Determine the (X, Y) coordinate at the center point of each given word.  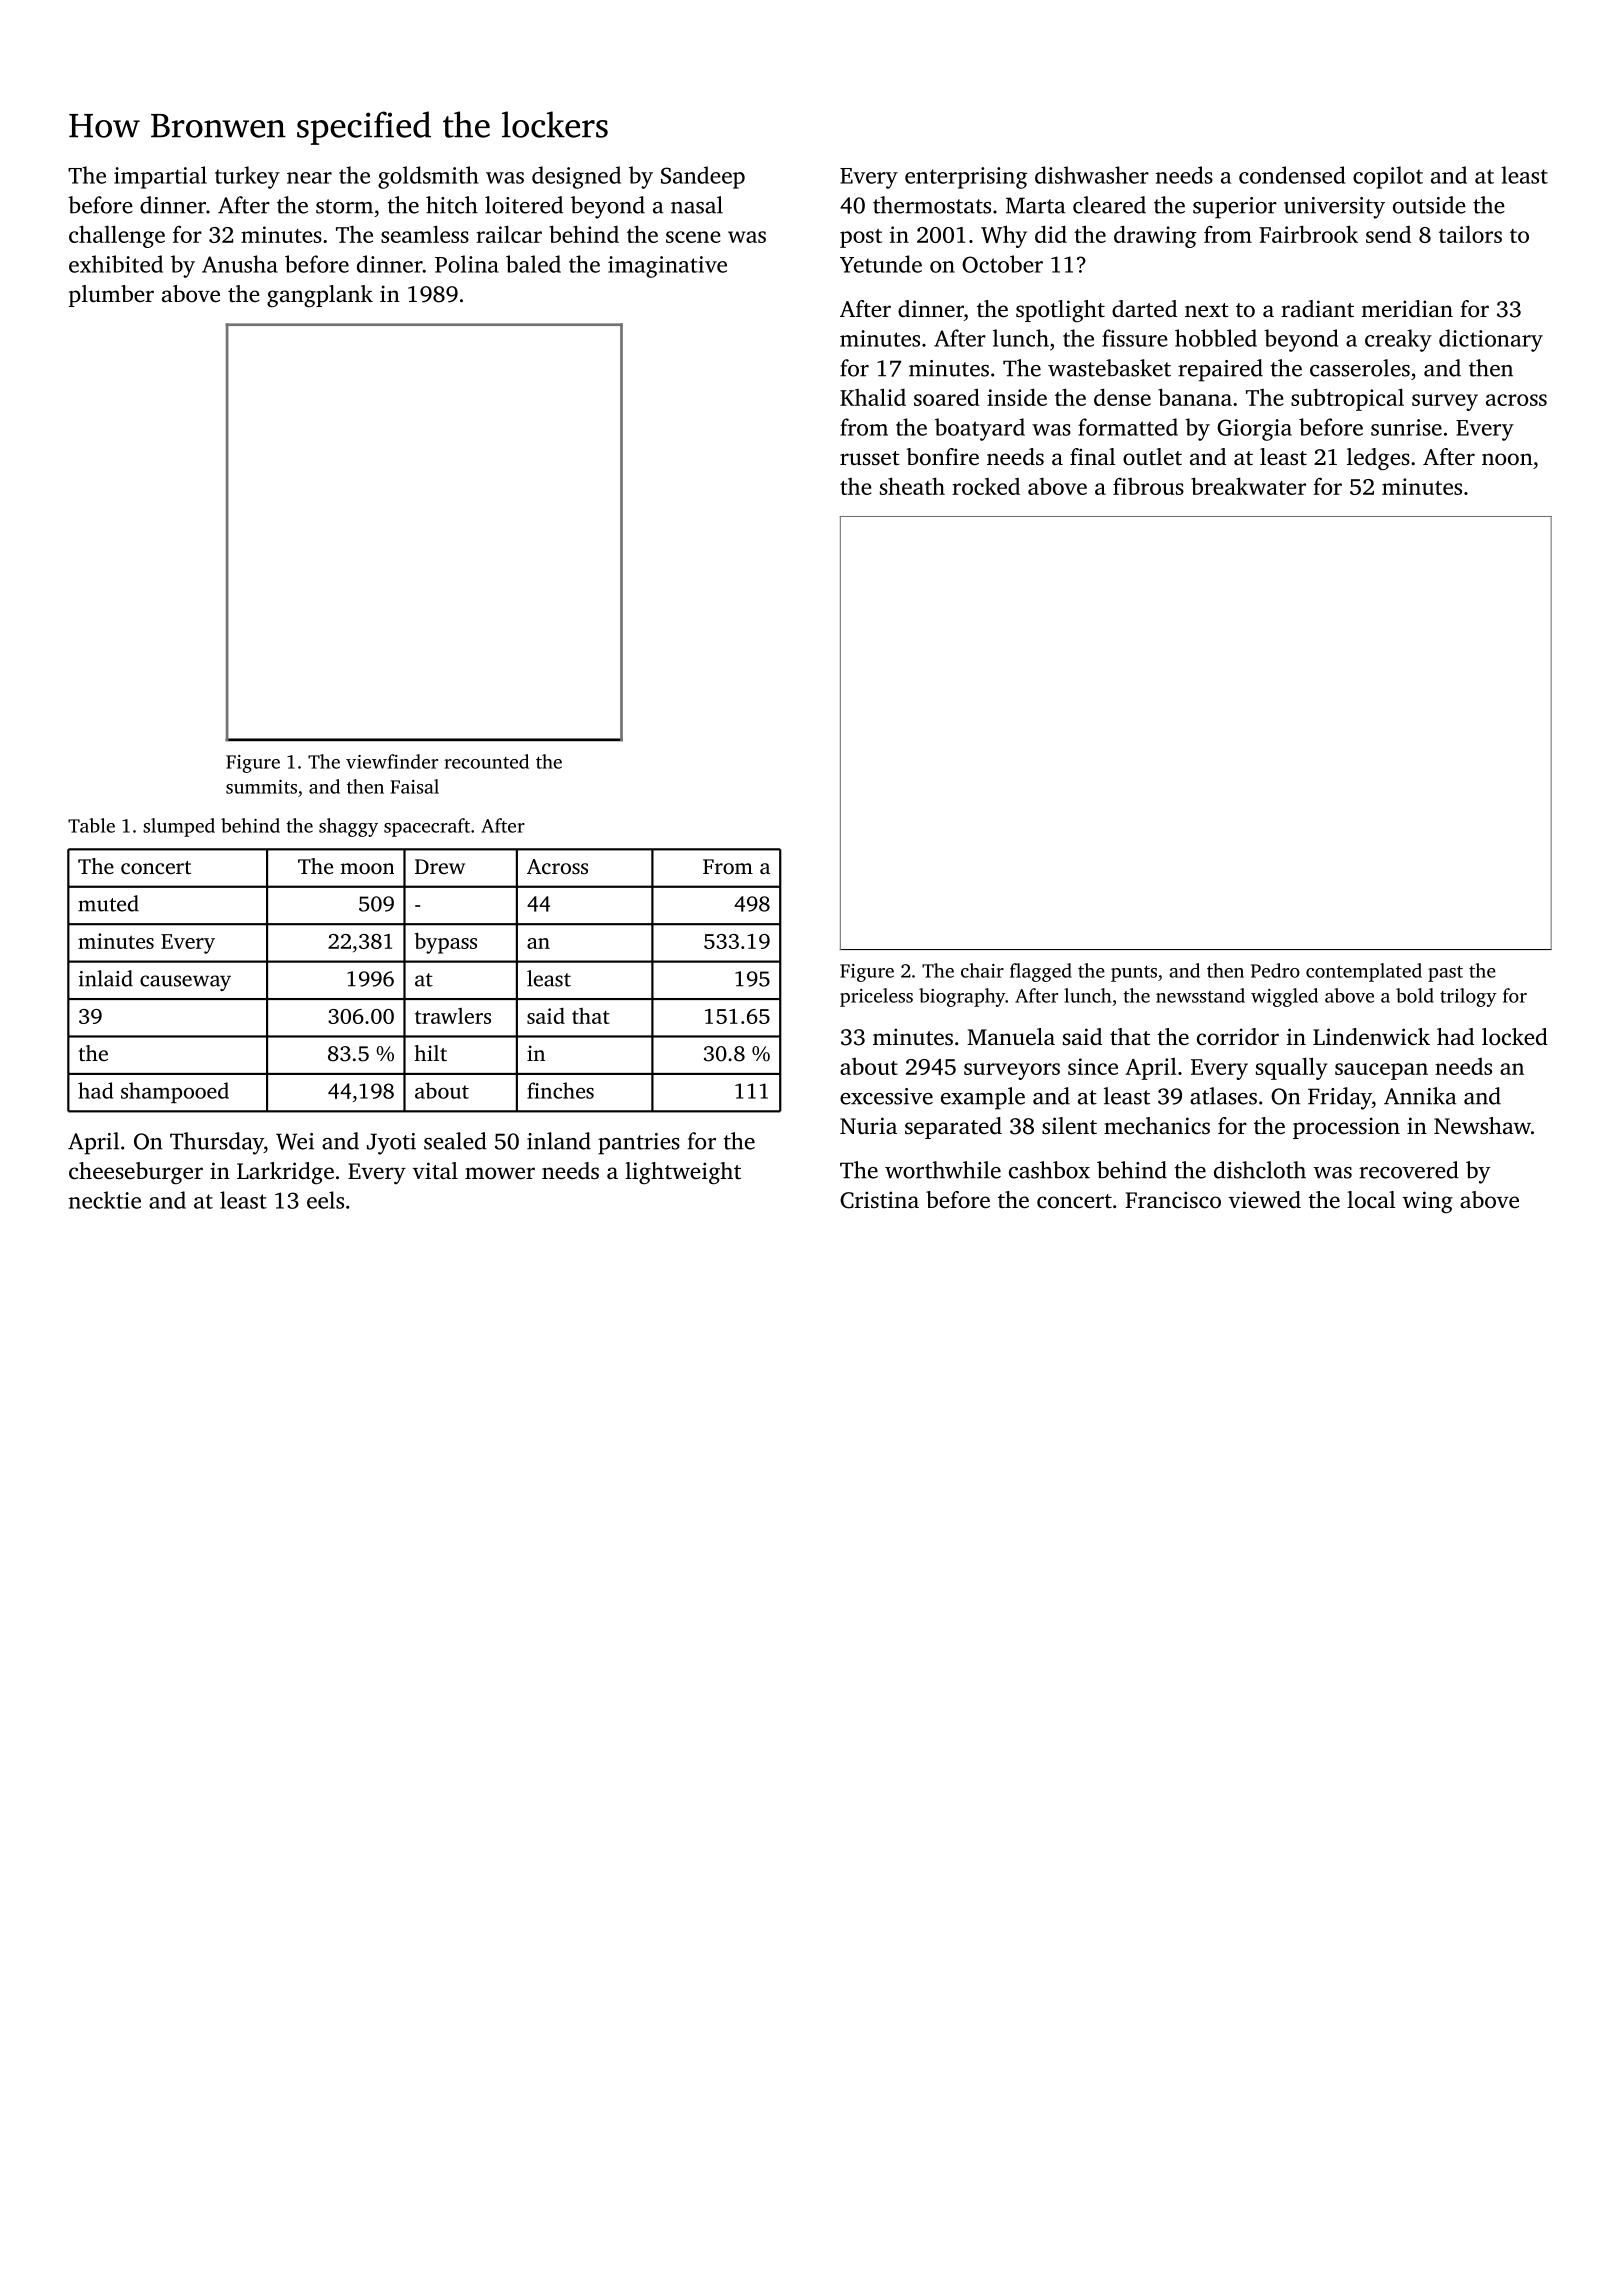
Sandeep (703, 177)
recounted (486, 761)
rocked (986, 486)
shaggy (348, 827)
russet (870, 458)
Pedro (1275, 970)
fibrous (1148, 486)
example (983, 1098)
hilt (430, 1053)
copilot (1388, 177)
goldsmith (428, 177)
